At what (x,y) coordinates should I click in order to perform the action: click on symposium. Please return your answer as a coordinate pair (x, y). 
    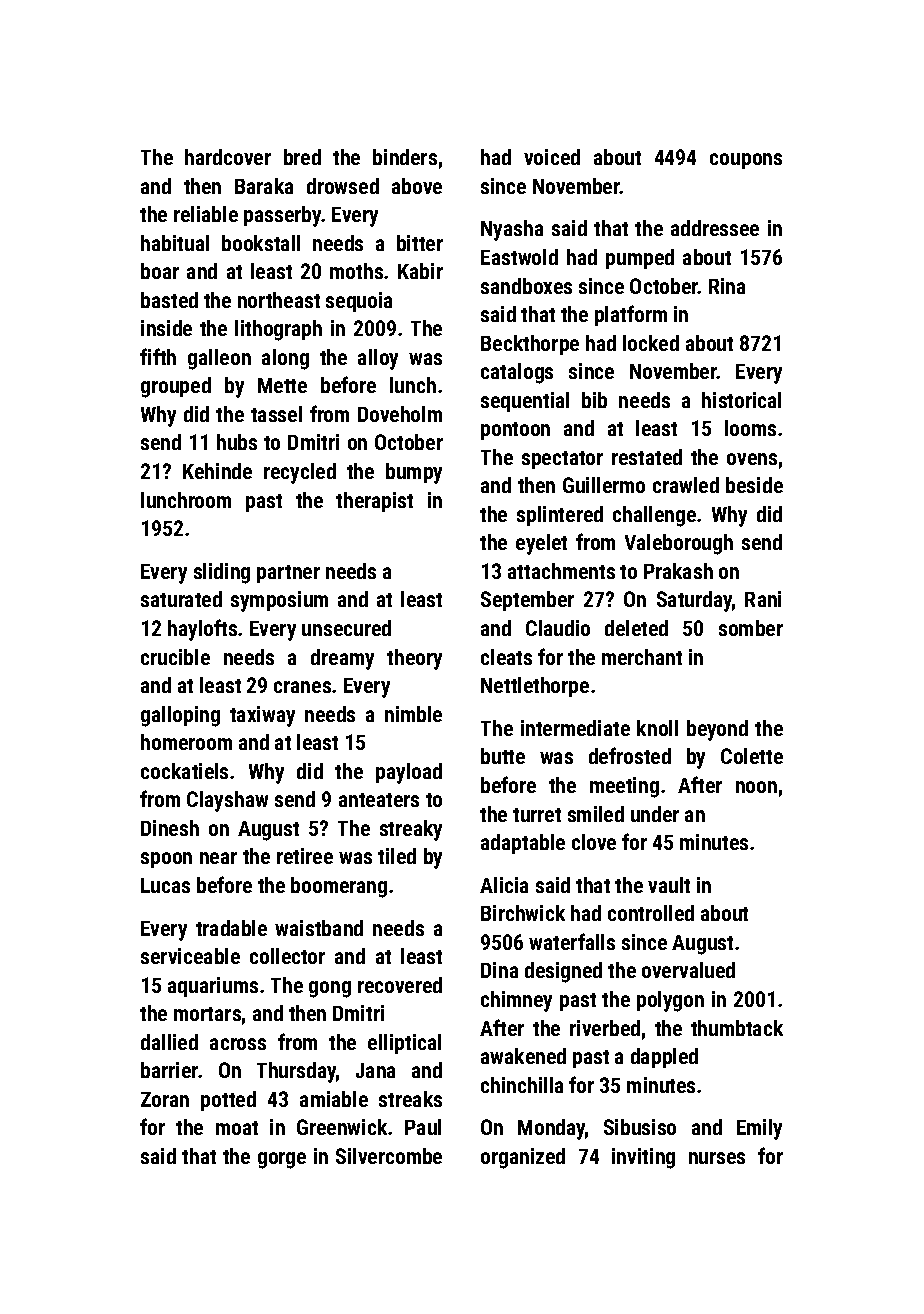
    Looking at the image, I should click on (279, 601).
